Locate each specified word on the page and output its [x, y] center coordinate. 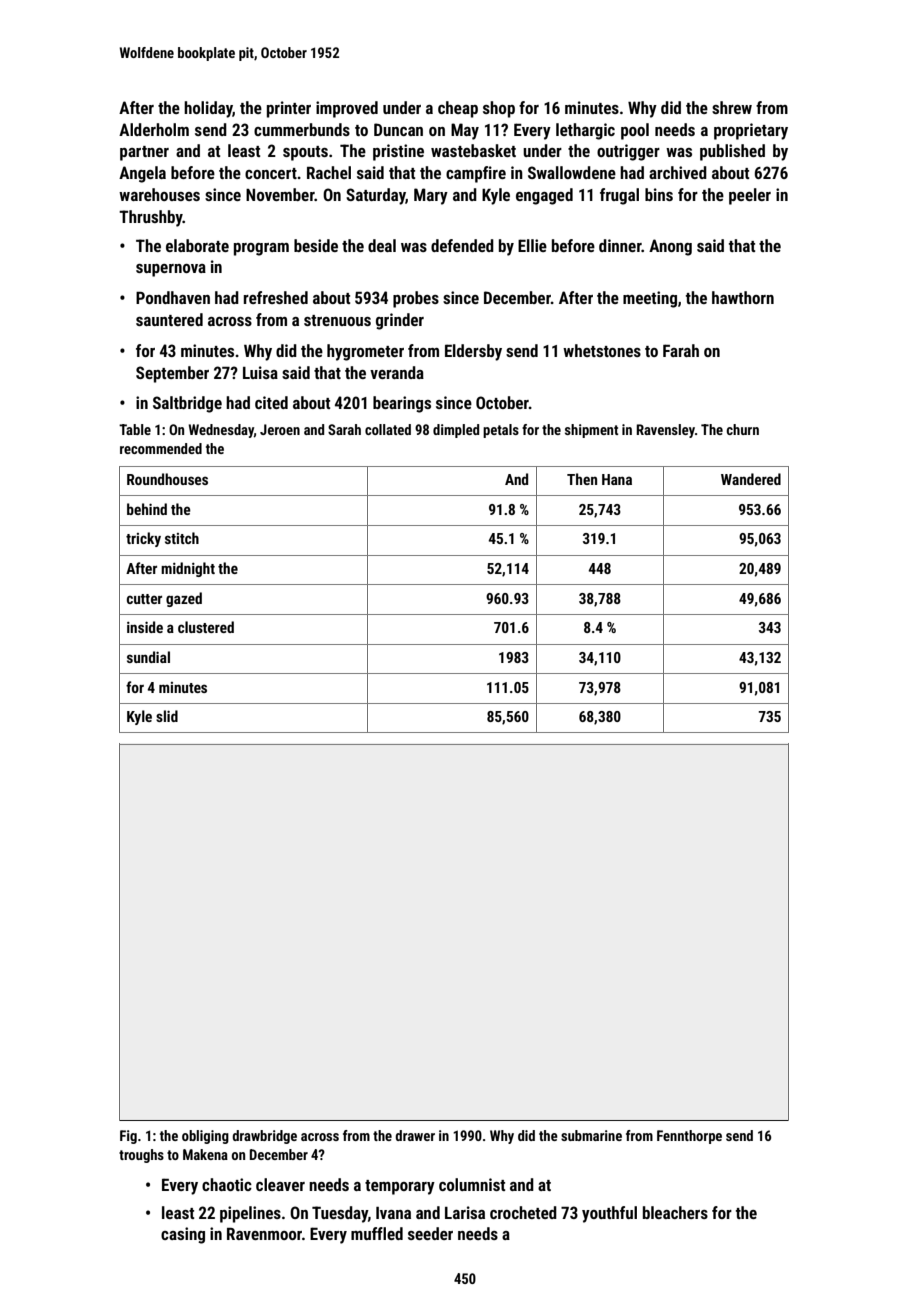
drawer [415, 1135]
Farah [681, 350]
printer [289, 109]
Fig [128, 1137]
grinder [400, 321]
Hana [617, 479]
